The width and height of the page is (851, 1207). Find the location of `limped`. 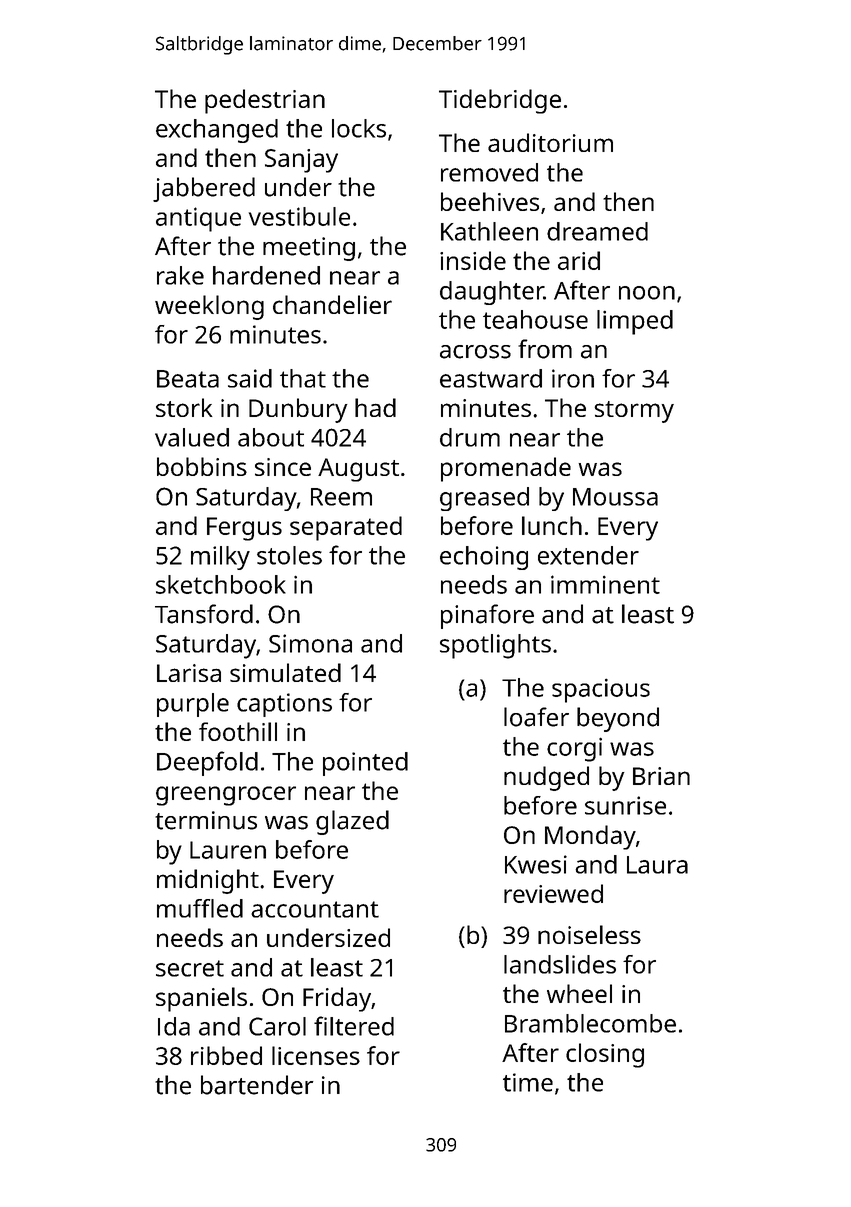

limped is located at coordinates (635, 322).
